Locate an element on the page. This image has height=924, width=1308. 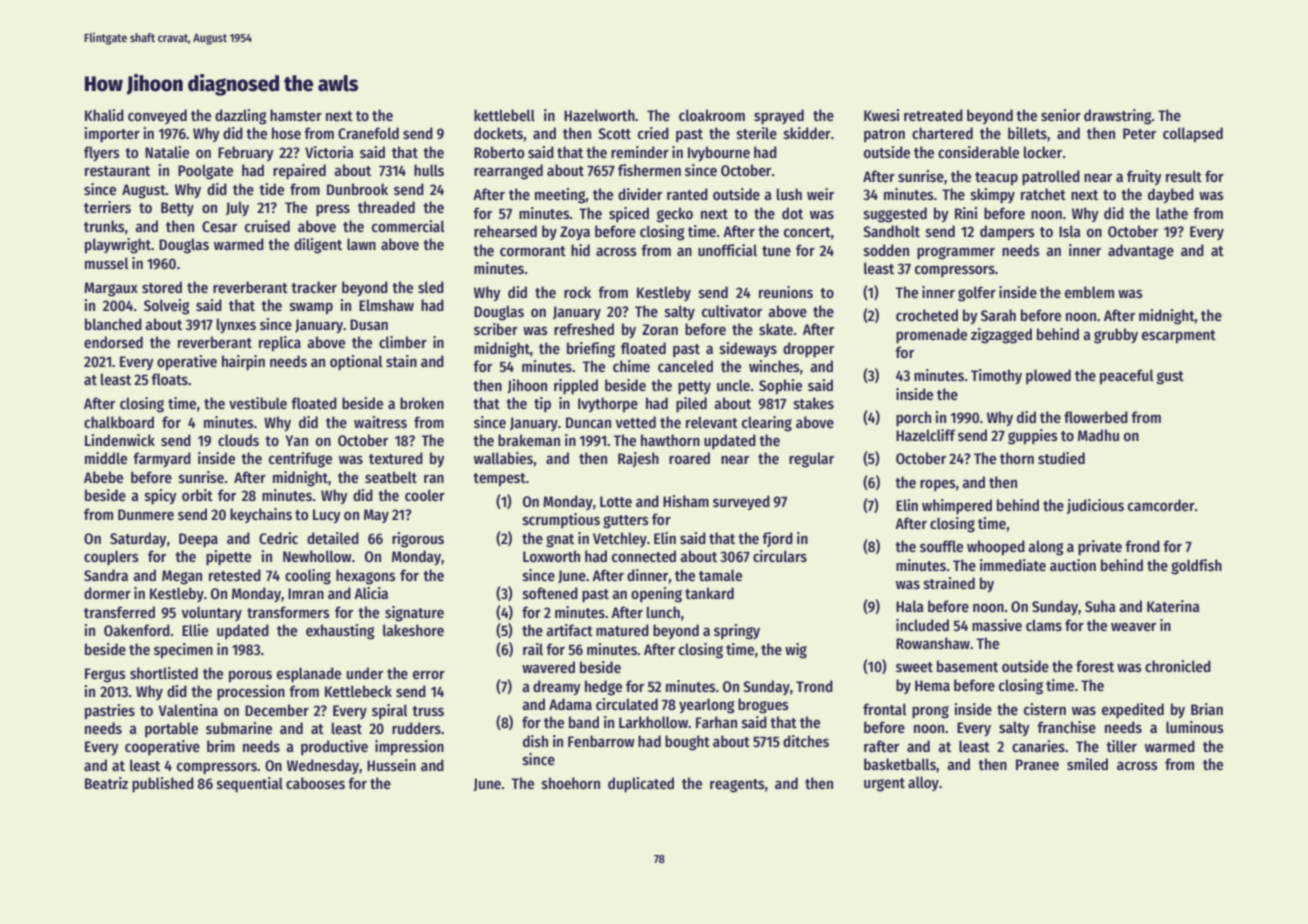
Victoria is located at coordinates (329, 152).
